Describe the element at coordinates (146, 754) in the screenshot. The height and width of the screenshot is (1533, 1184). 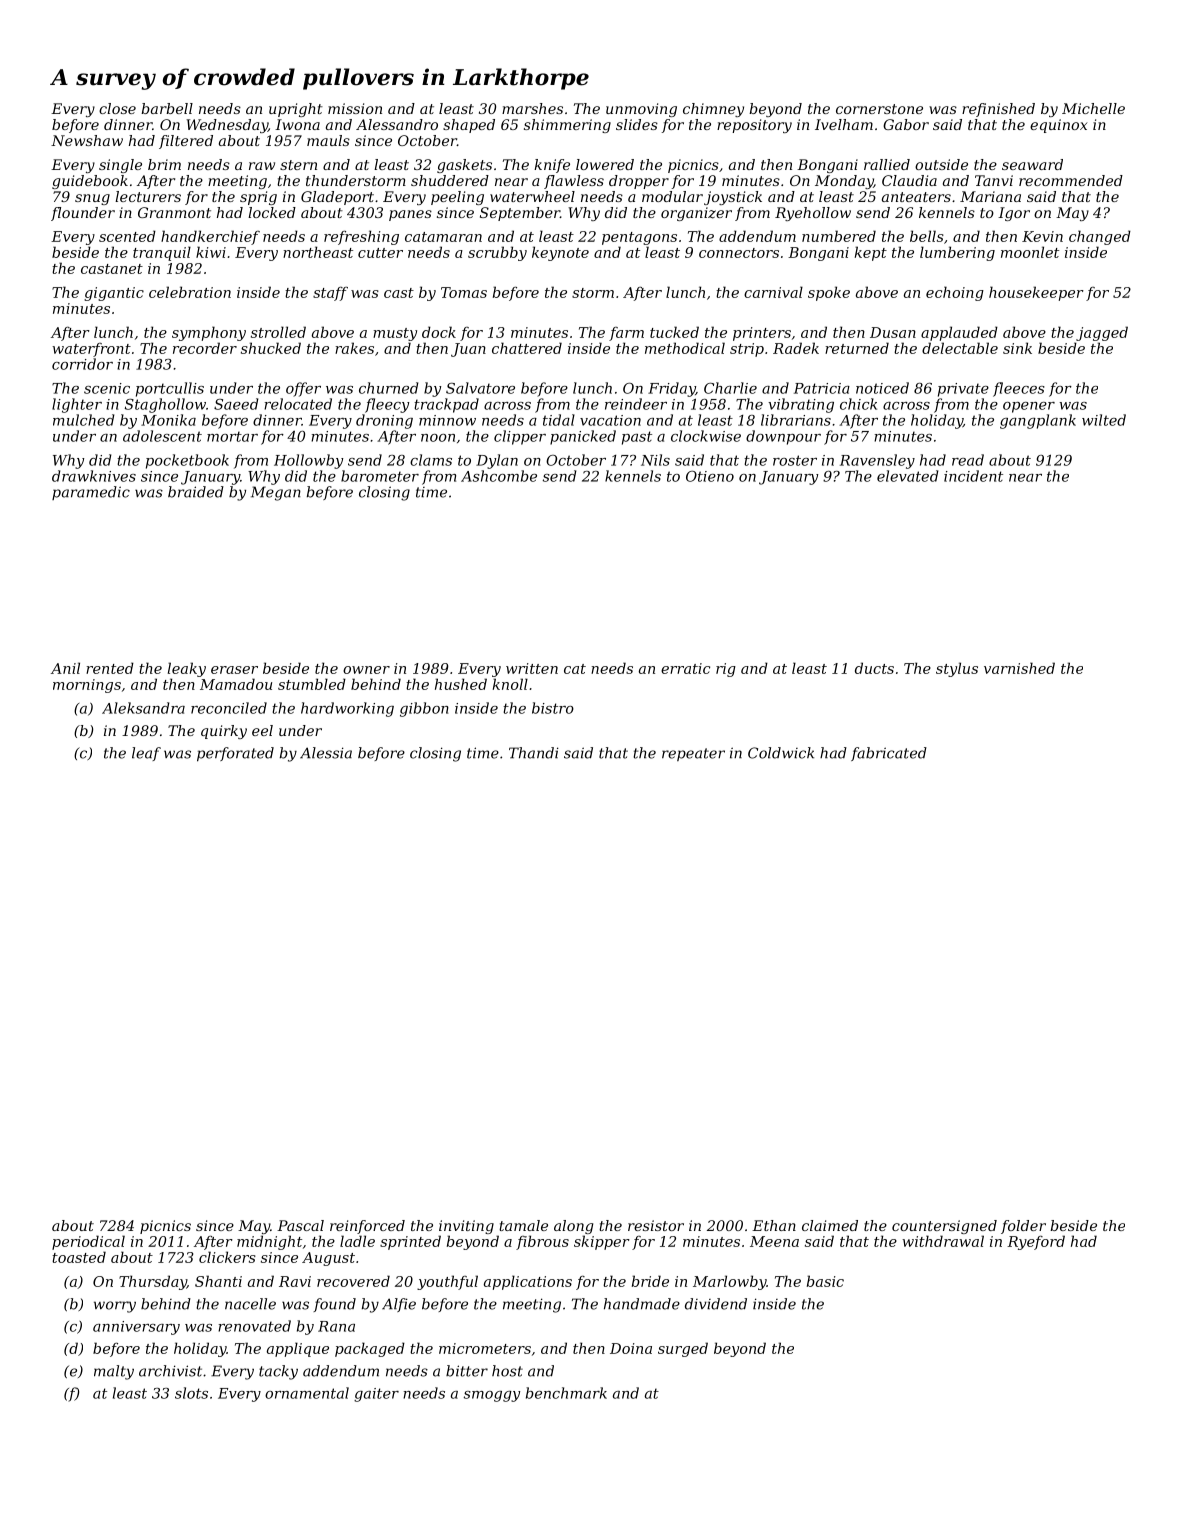
I see `leaf` at that location.
